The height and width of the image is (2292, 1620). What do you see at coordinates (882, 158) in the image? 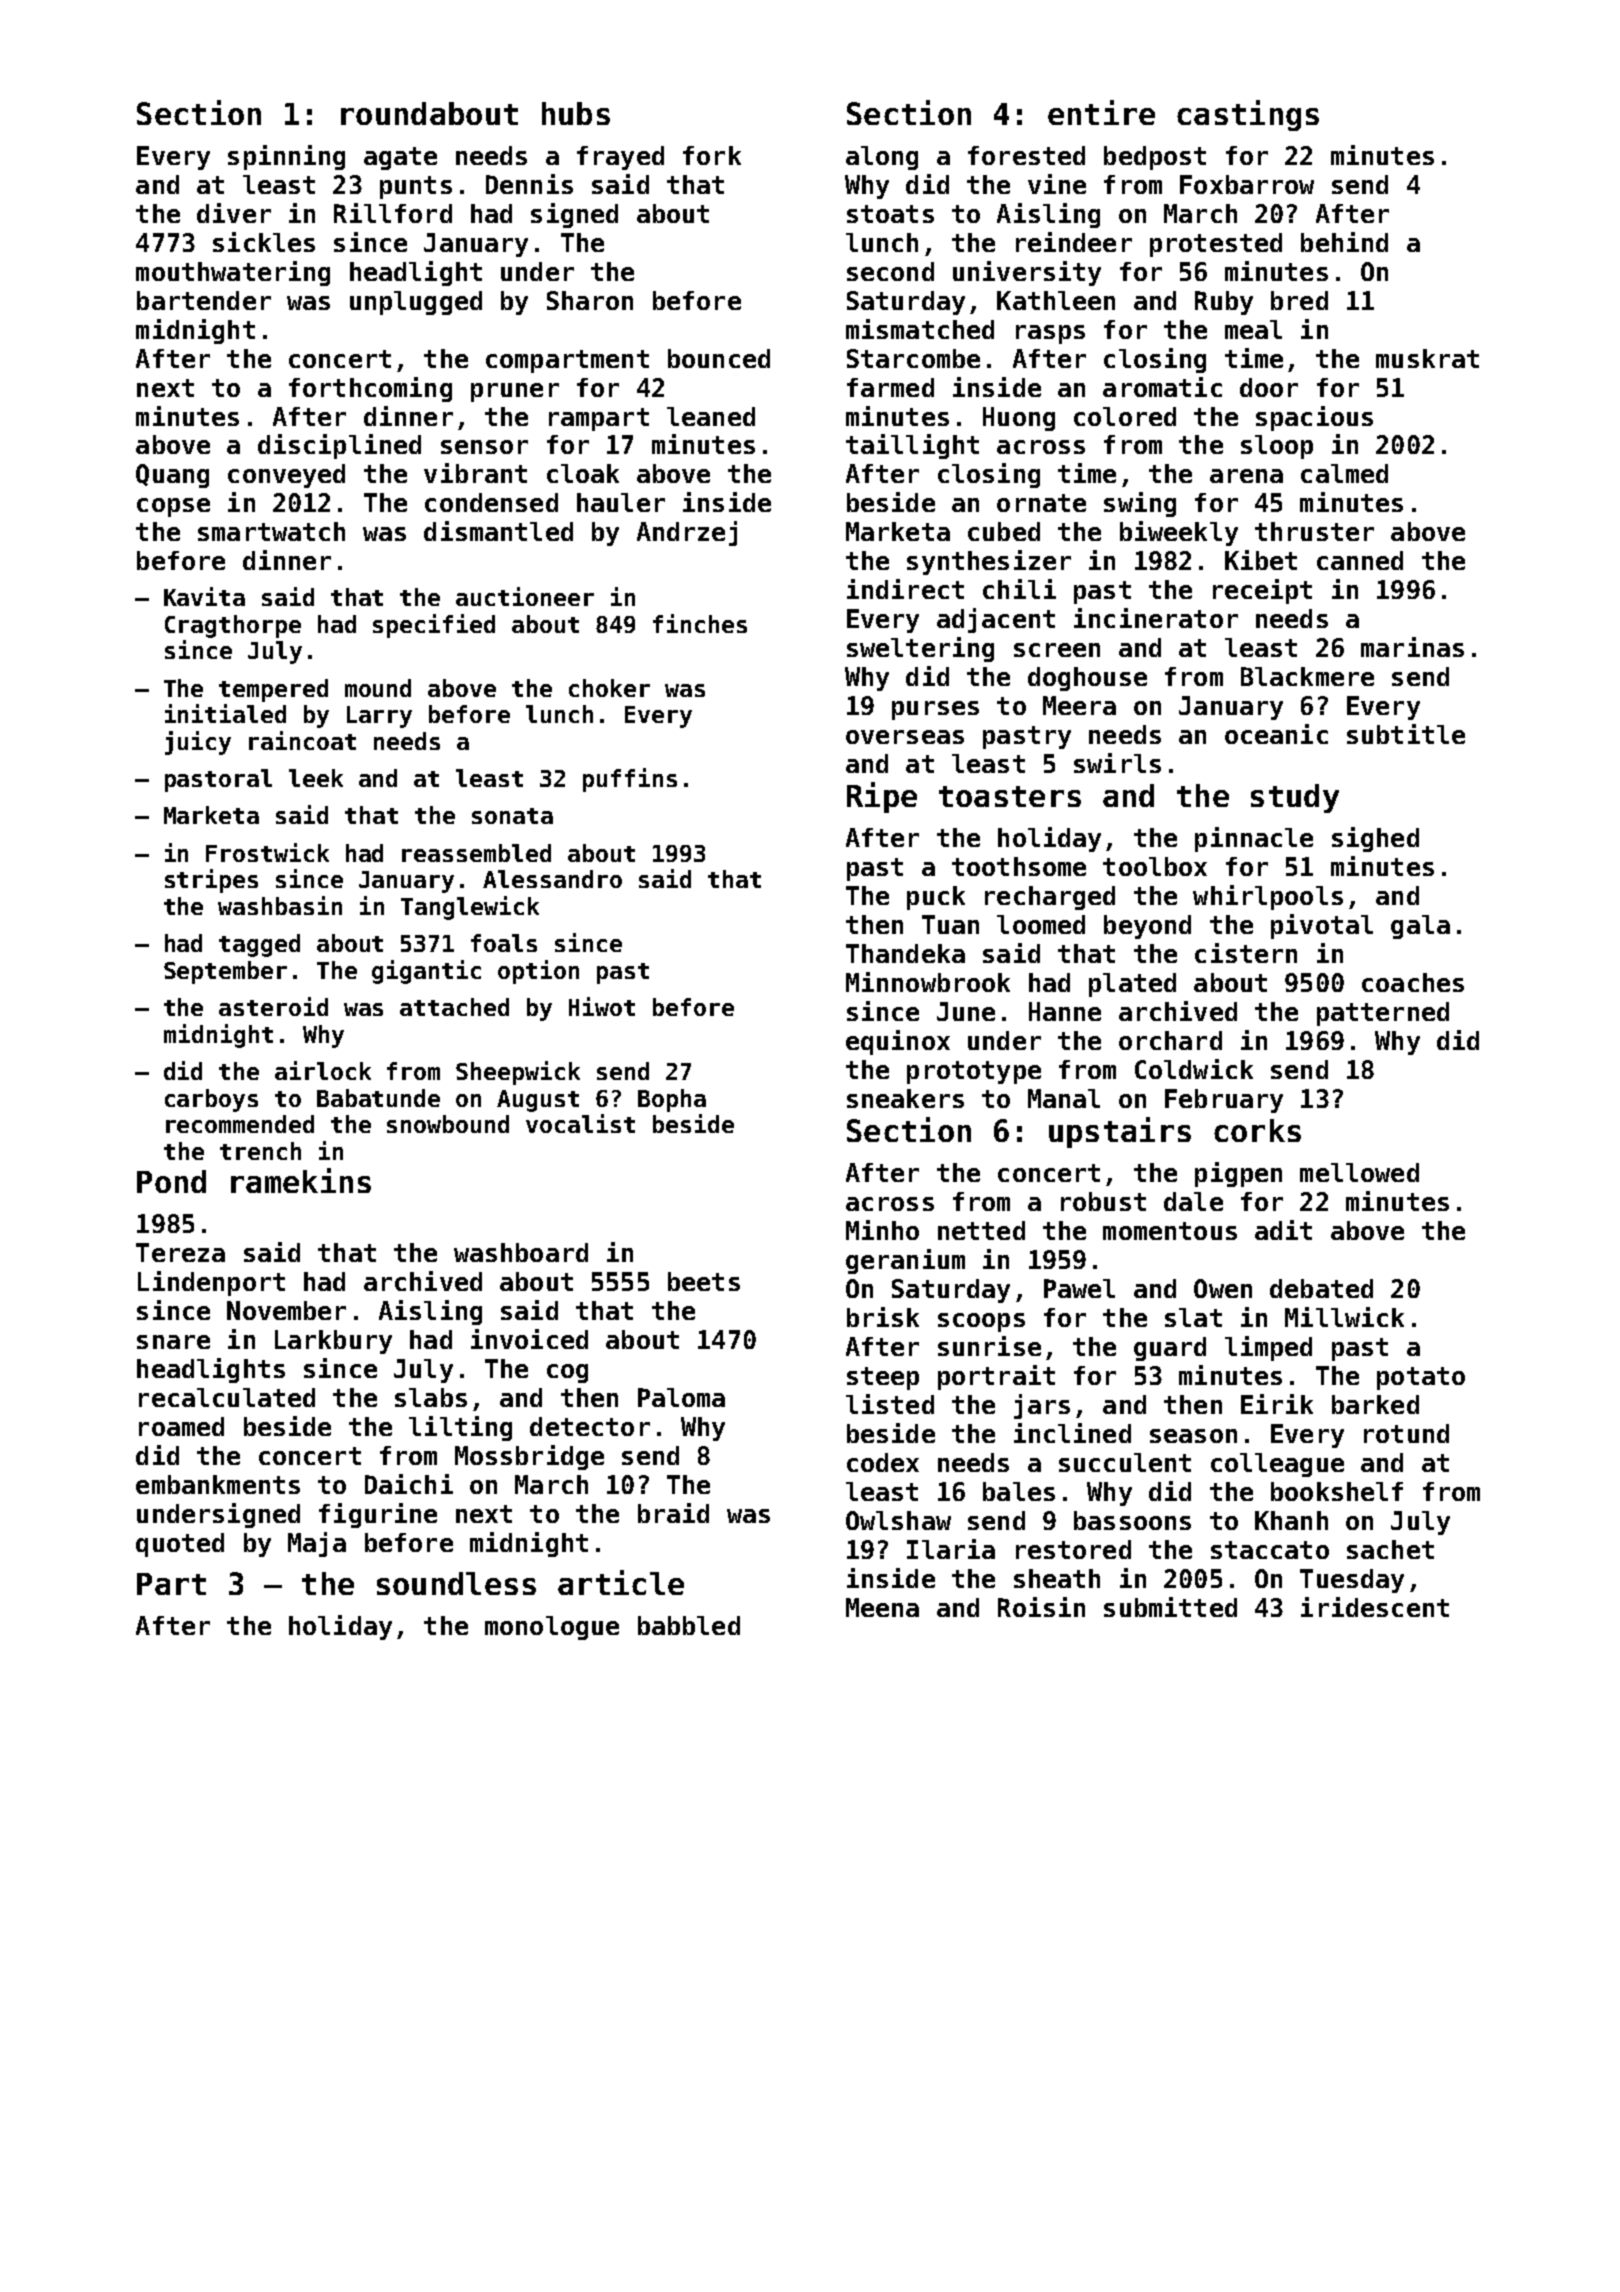
I see `along` at bounding box center [882, 158].
